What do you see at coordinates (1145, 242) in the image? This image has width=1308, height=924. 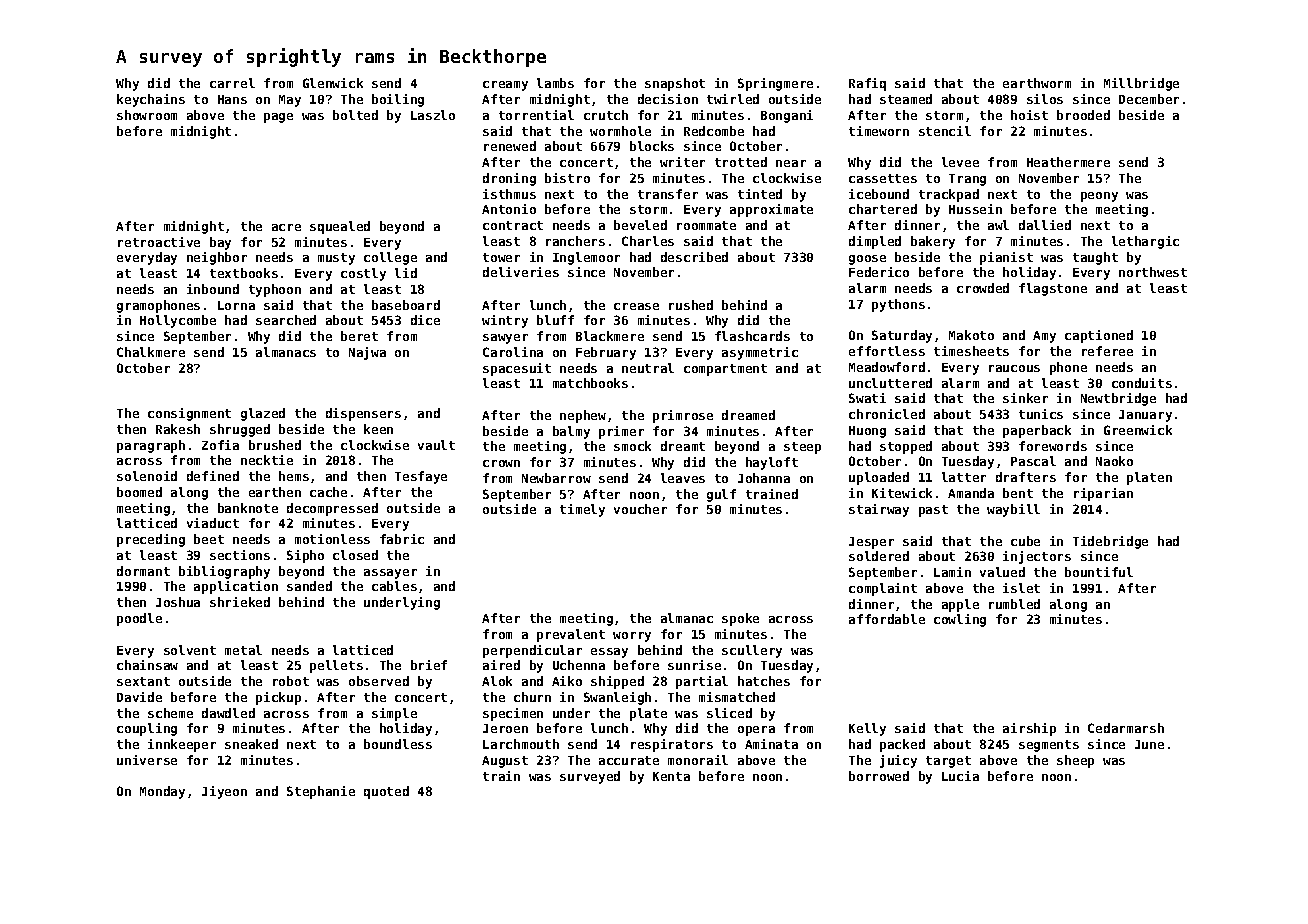 I see `lethargic` at bounding box center [1145, 242].
